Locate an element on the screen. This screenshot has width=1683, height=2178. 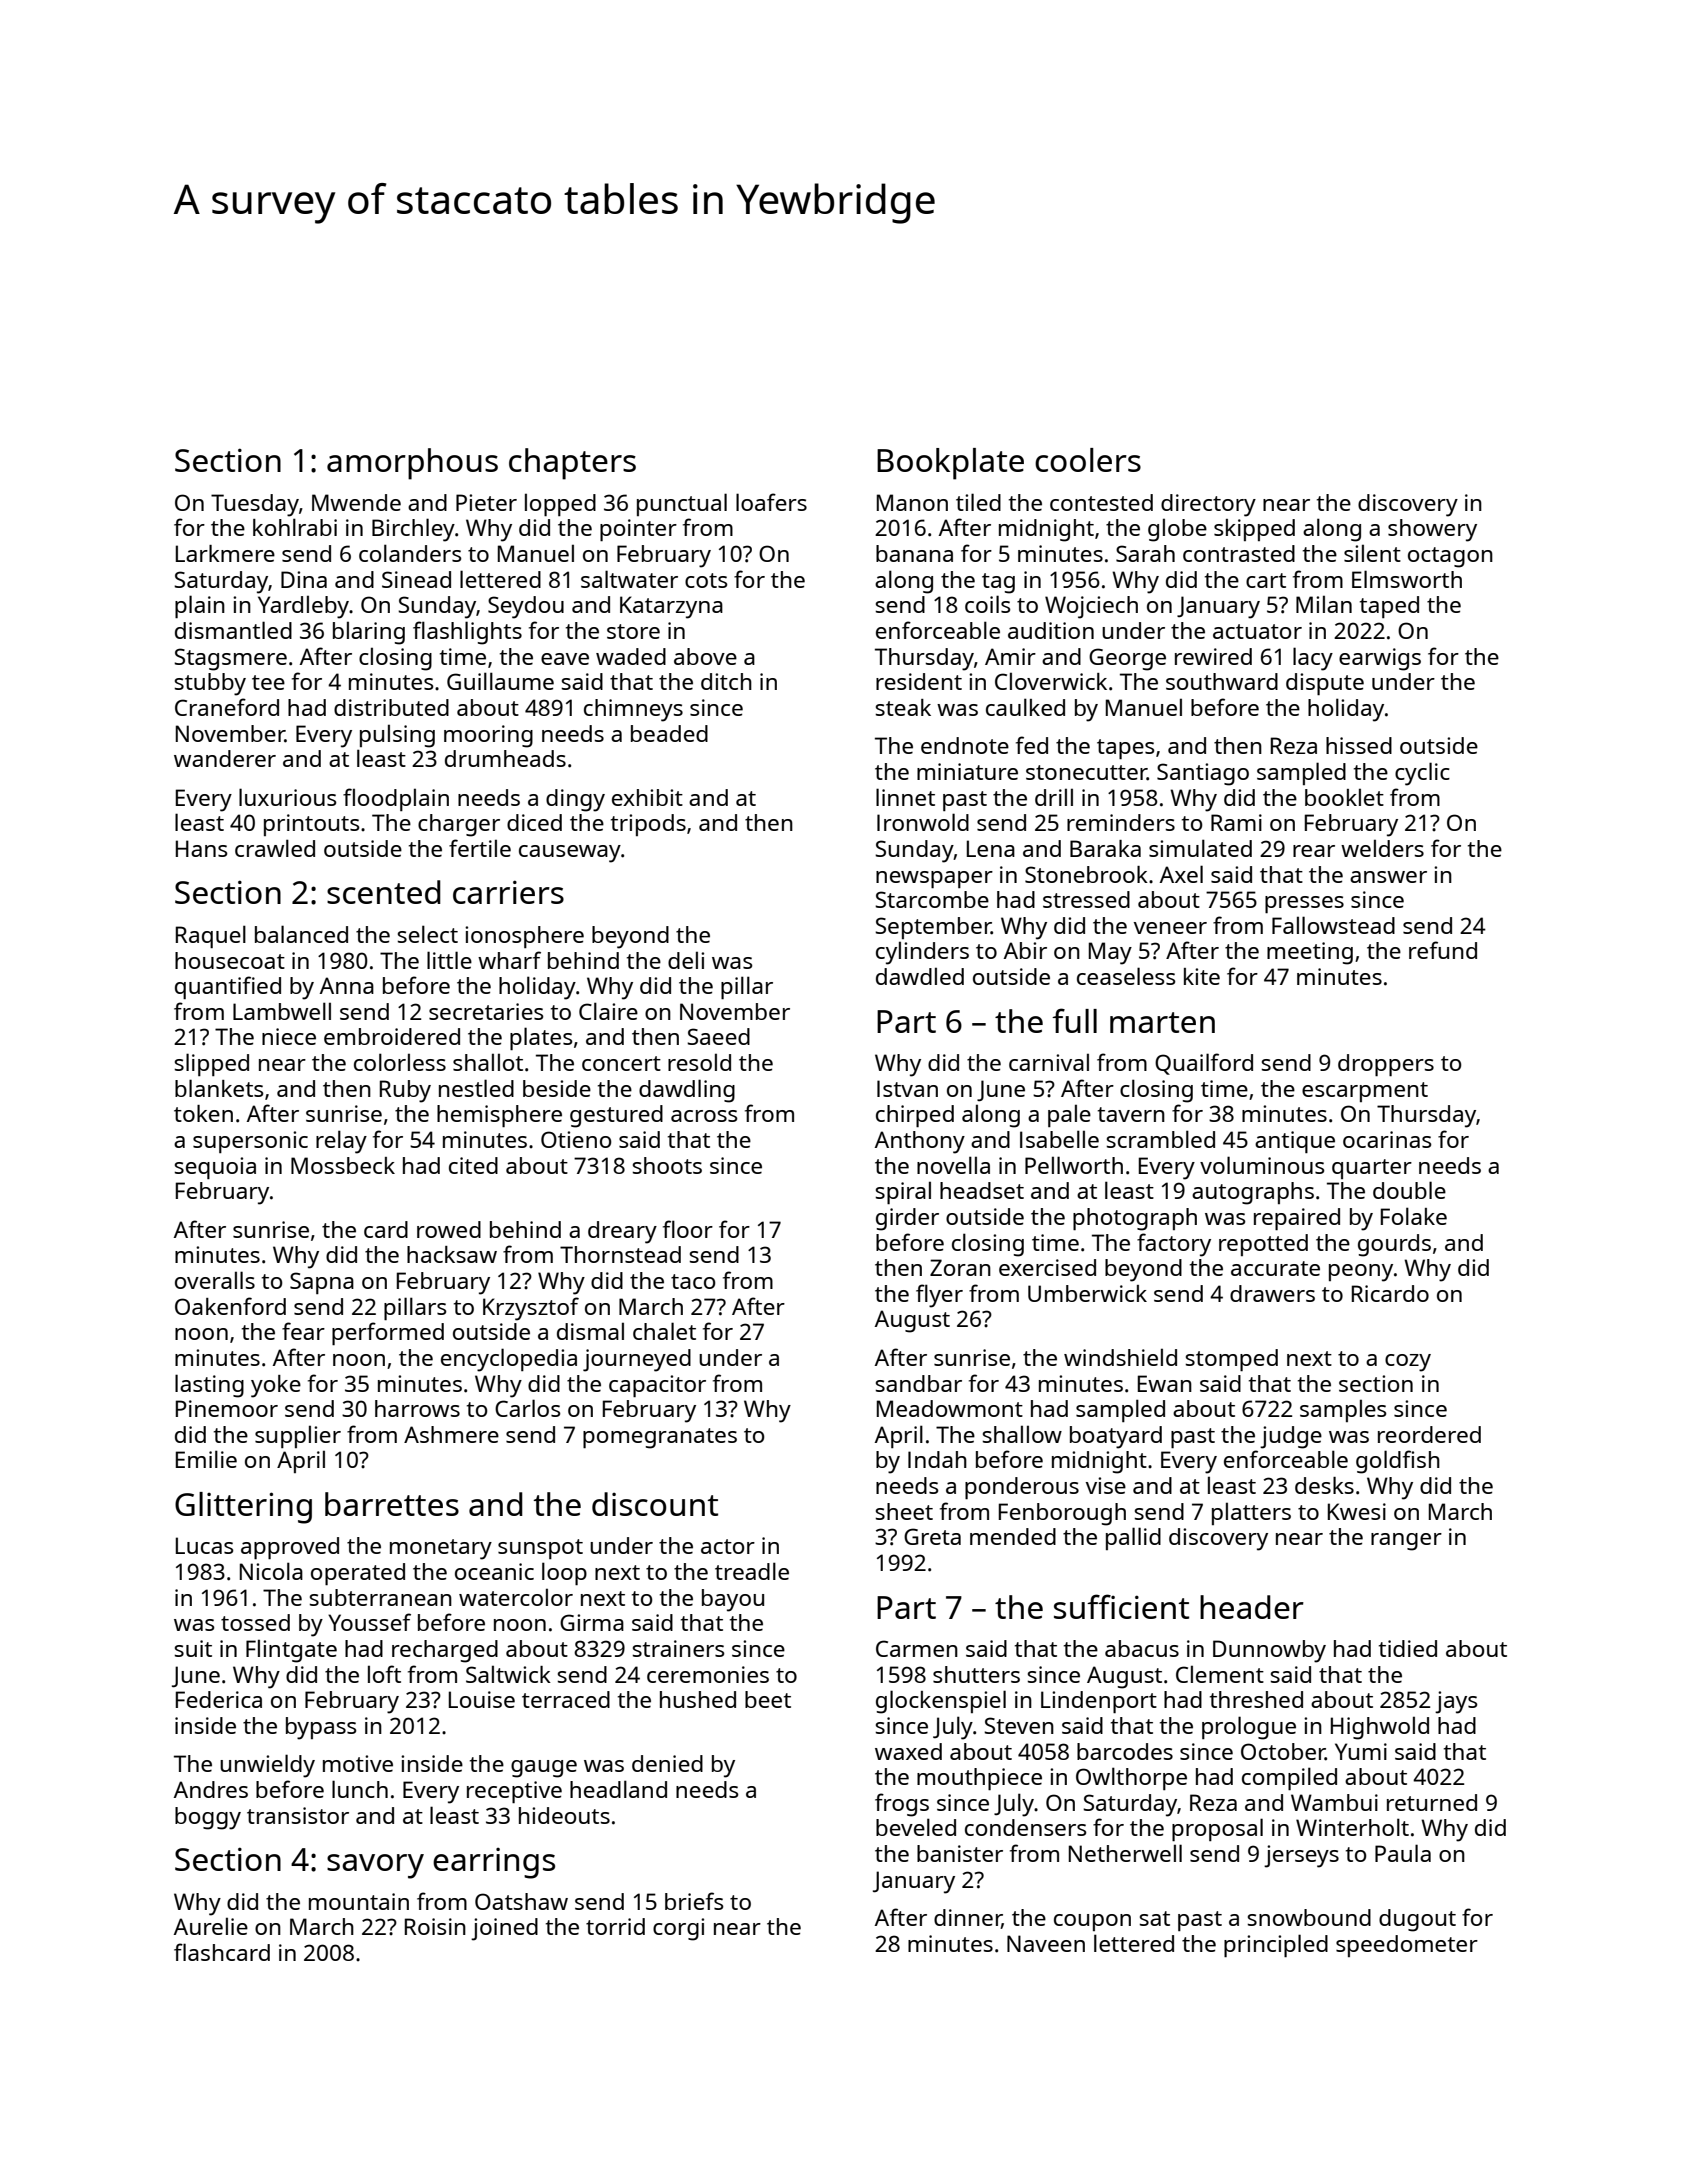
Aurelie is located at coordinates (211, 1926).
